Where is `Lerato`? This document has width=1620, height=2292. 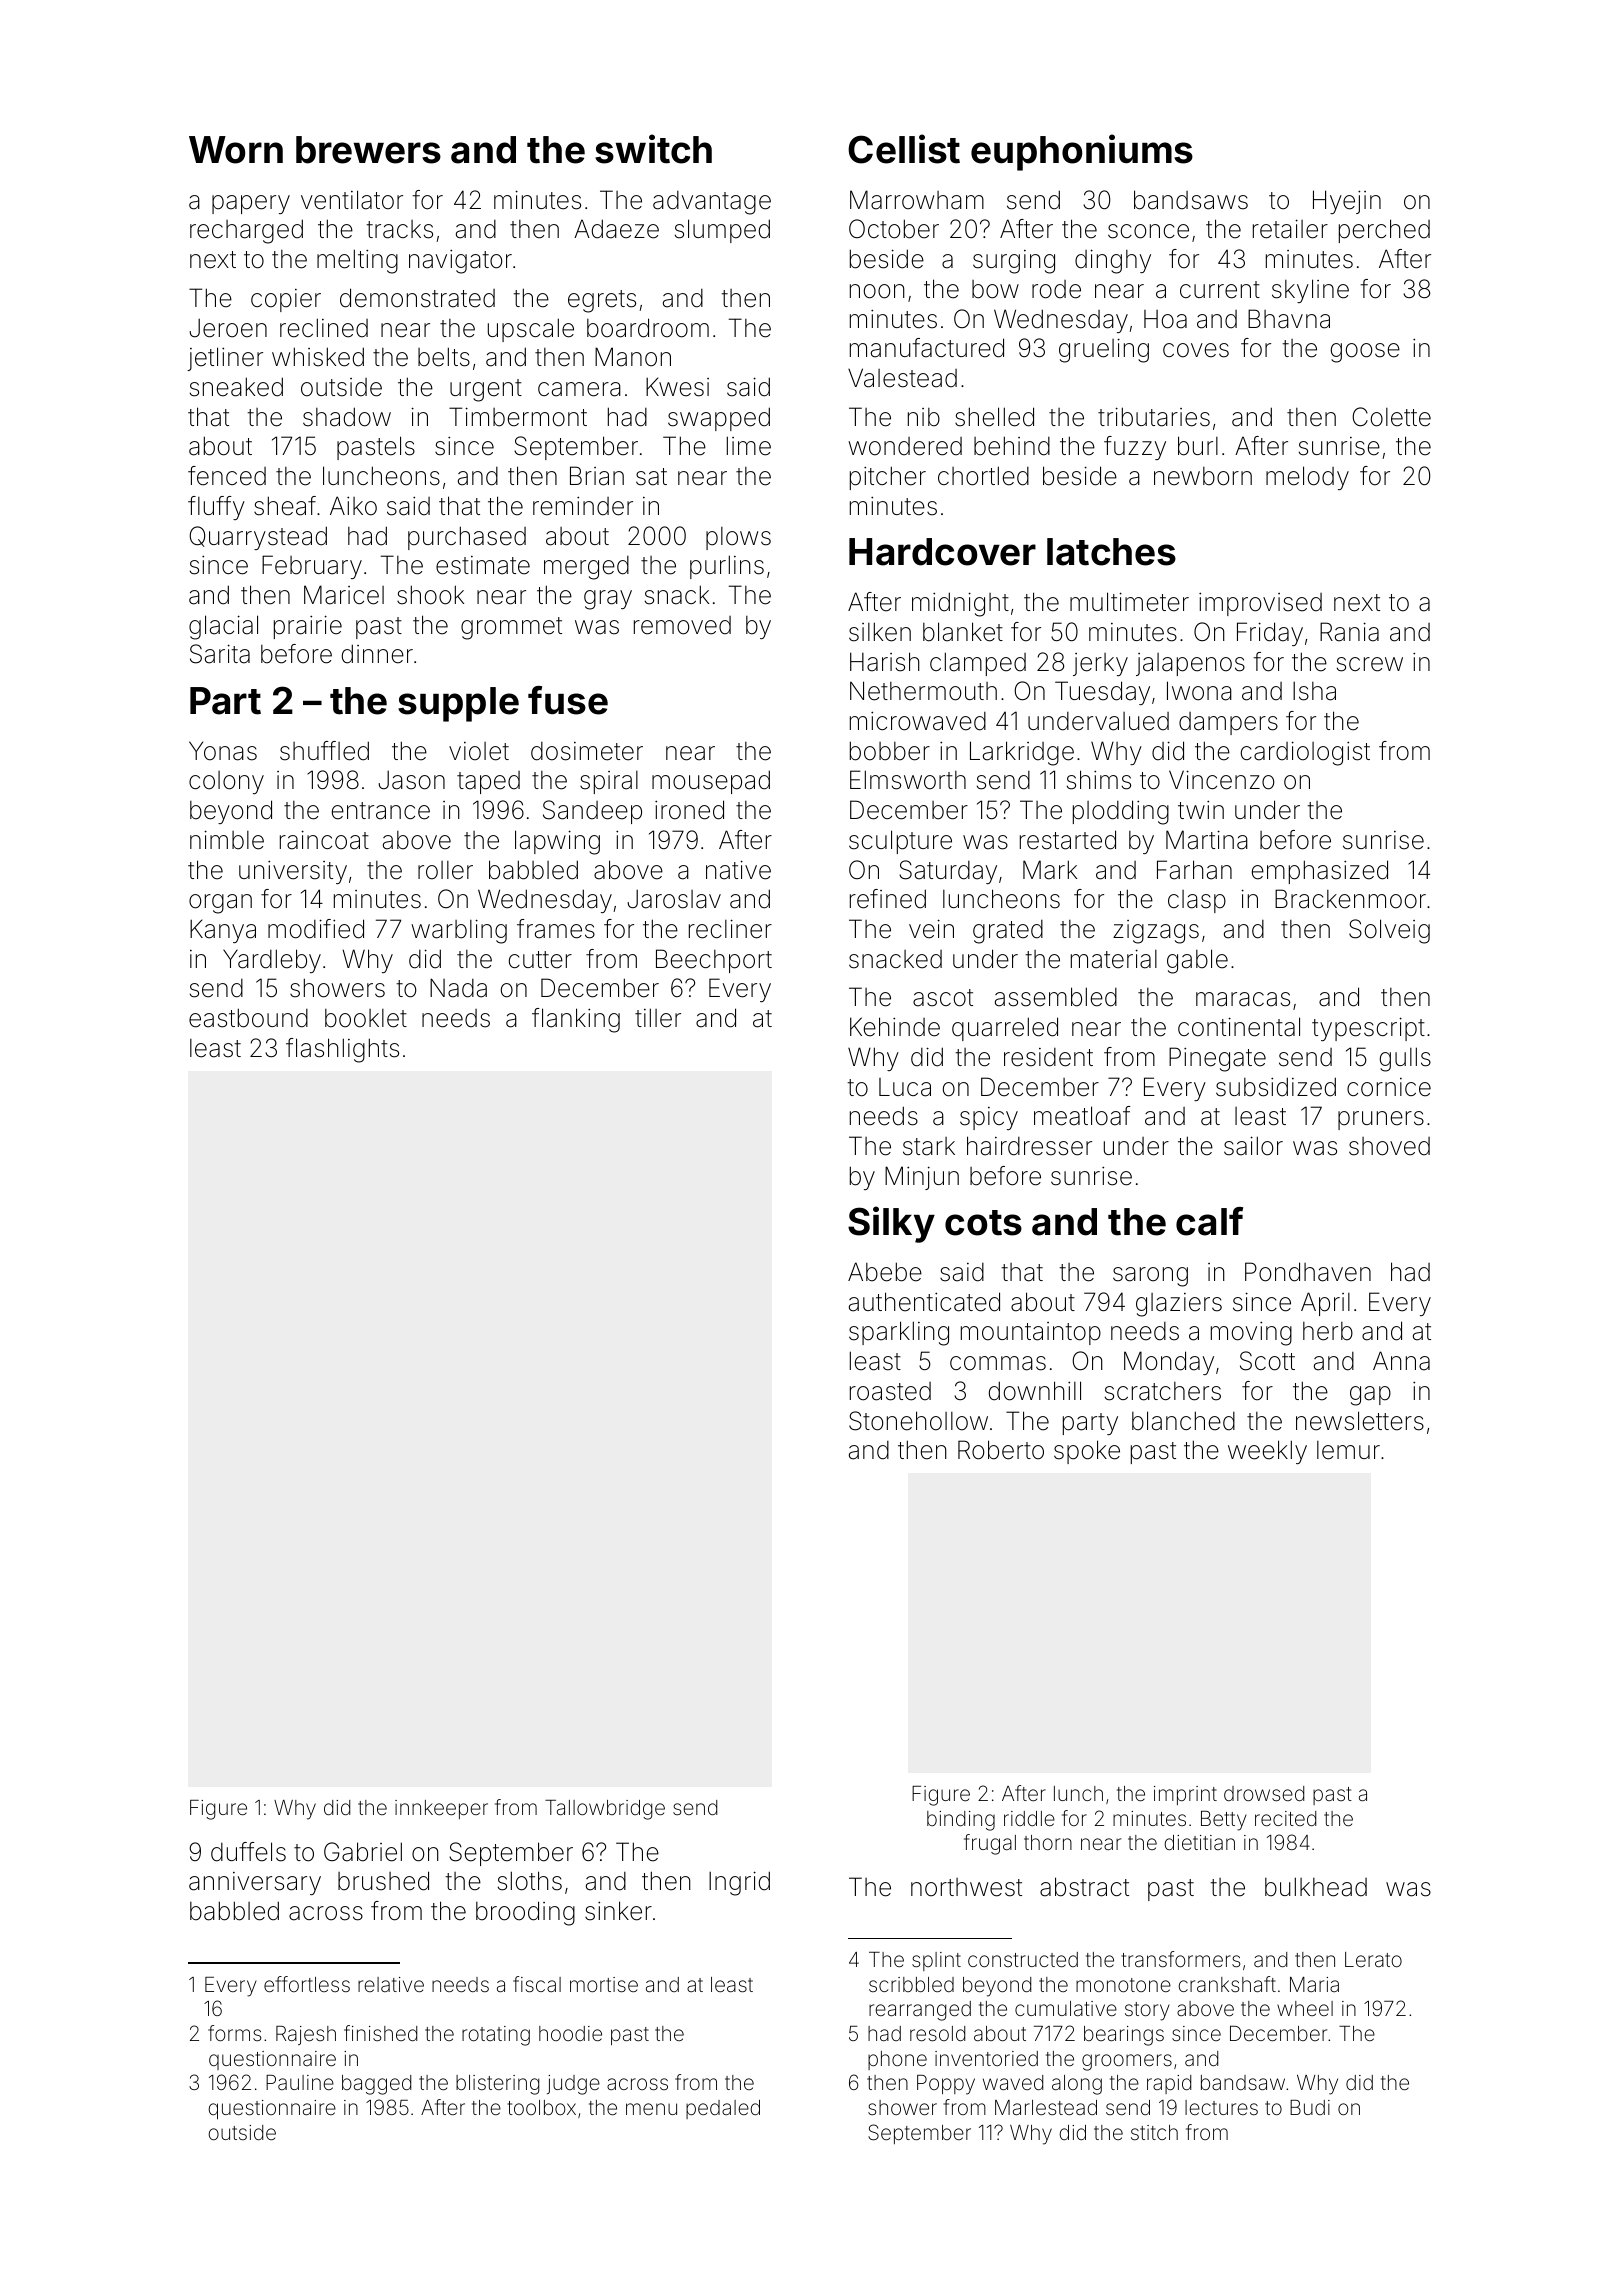 Lerato is located at coordinates (1373, 1959).
